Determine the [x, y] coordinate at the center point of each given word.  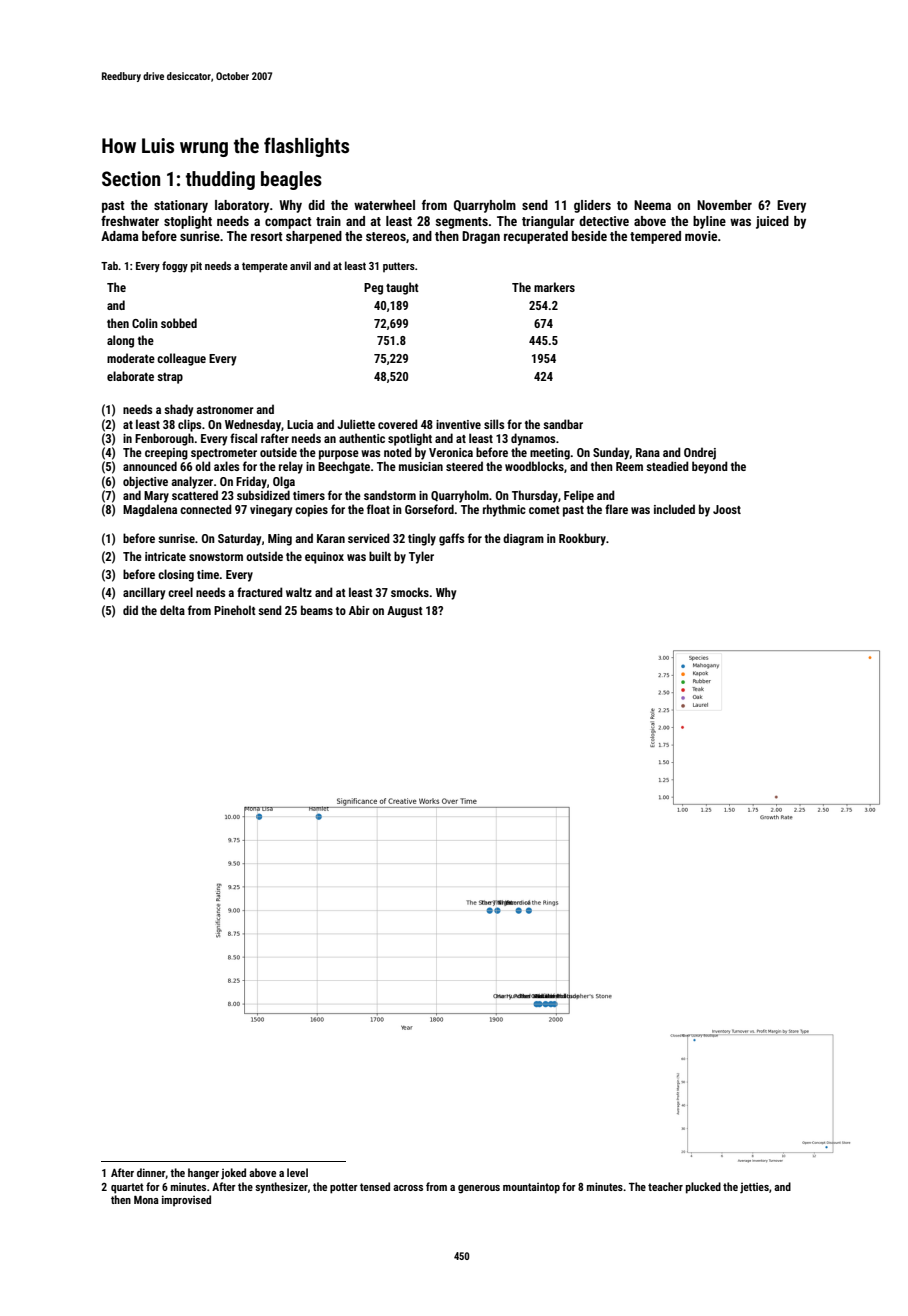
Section [131, 178]
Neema [652, 205]
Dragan [481, 237]
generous [479, 1189]
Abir [359, 610]
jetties [754, 1188]
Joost [727, 509]
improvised [186, 1200]
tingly [422, 539]
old [203, 466]
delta [172, 610]
